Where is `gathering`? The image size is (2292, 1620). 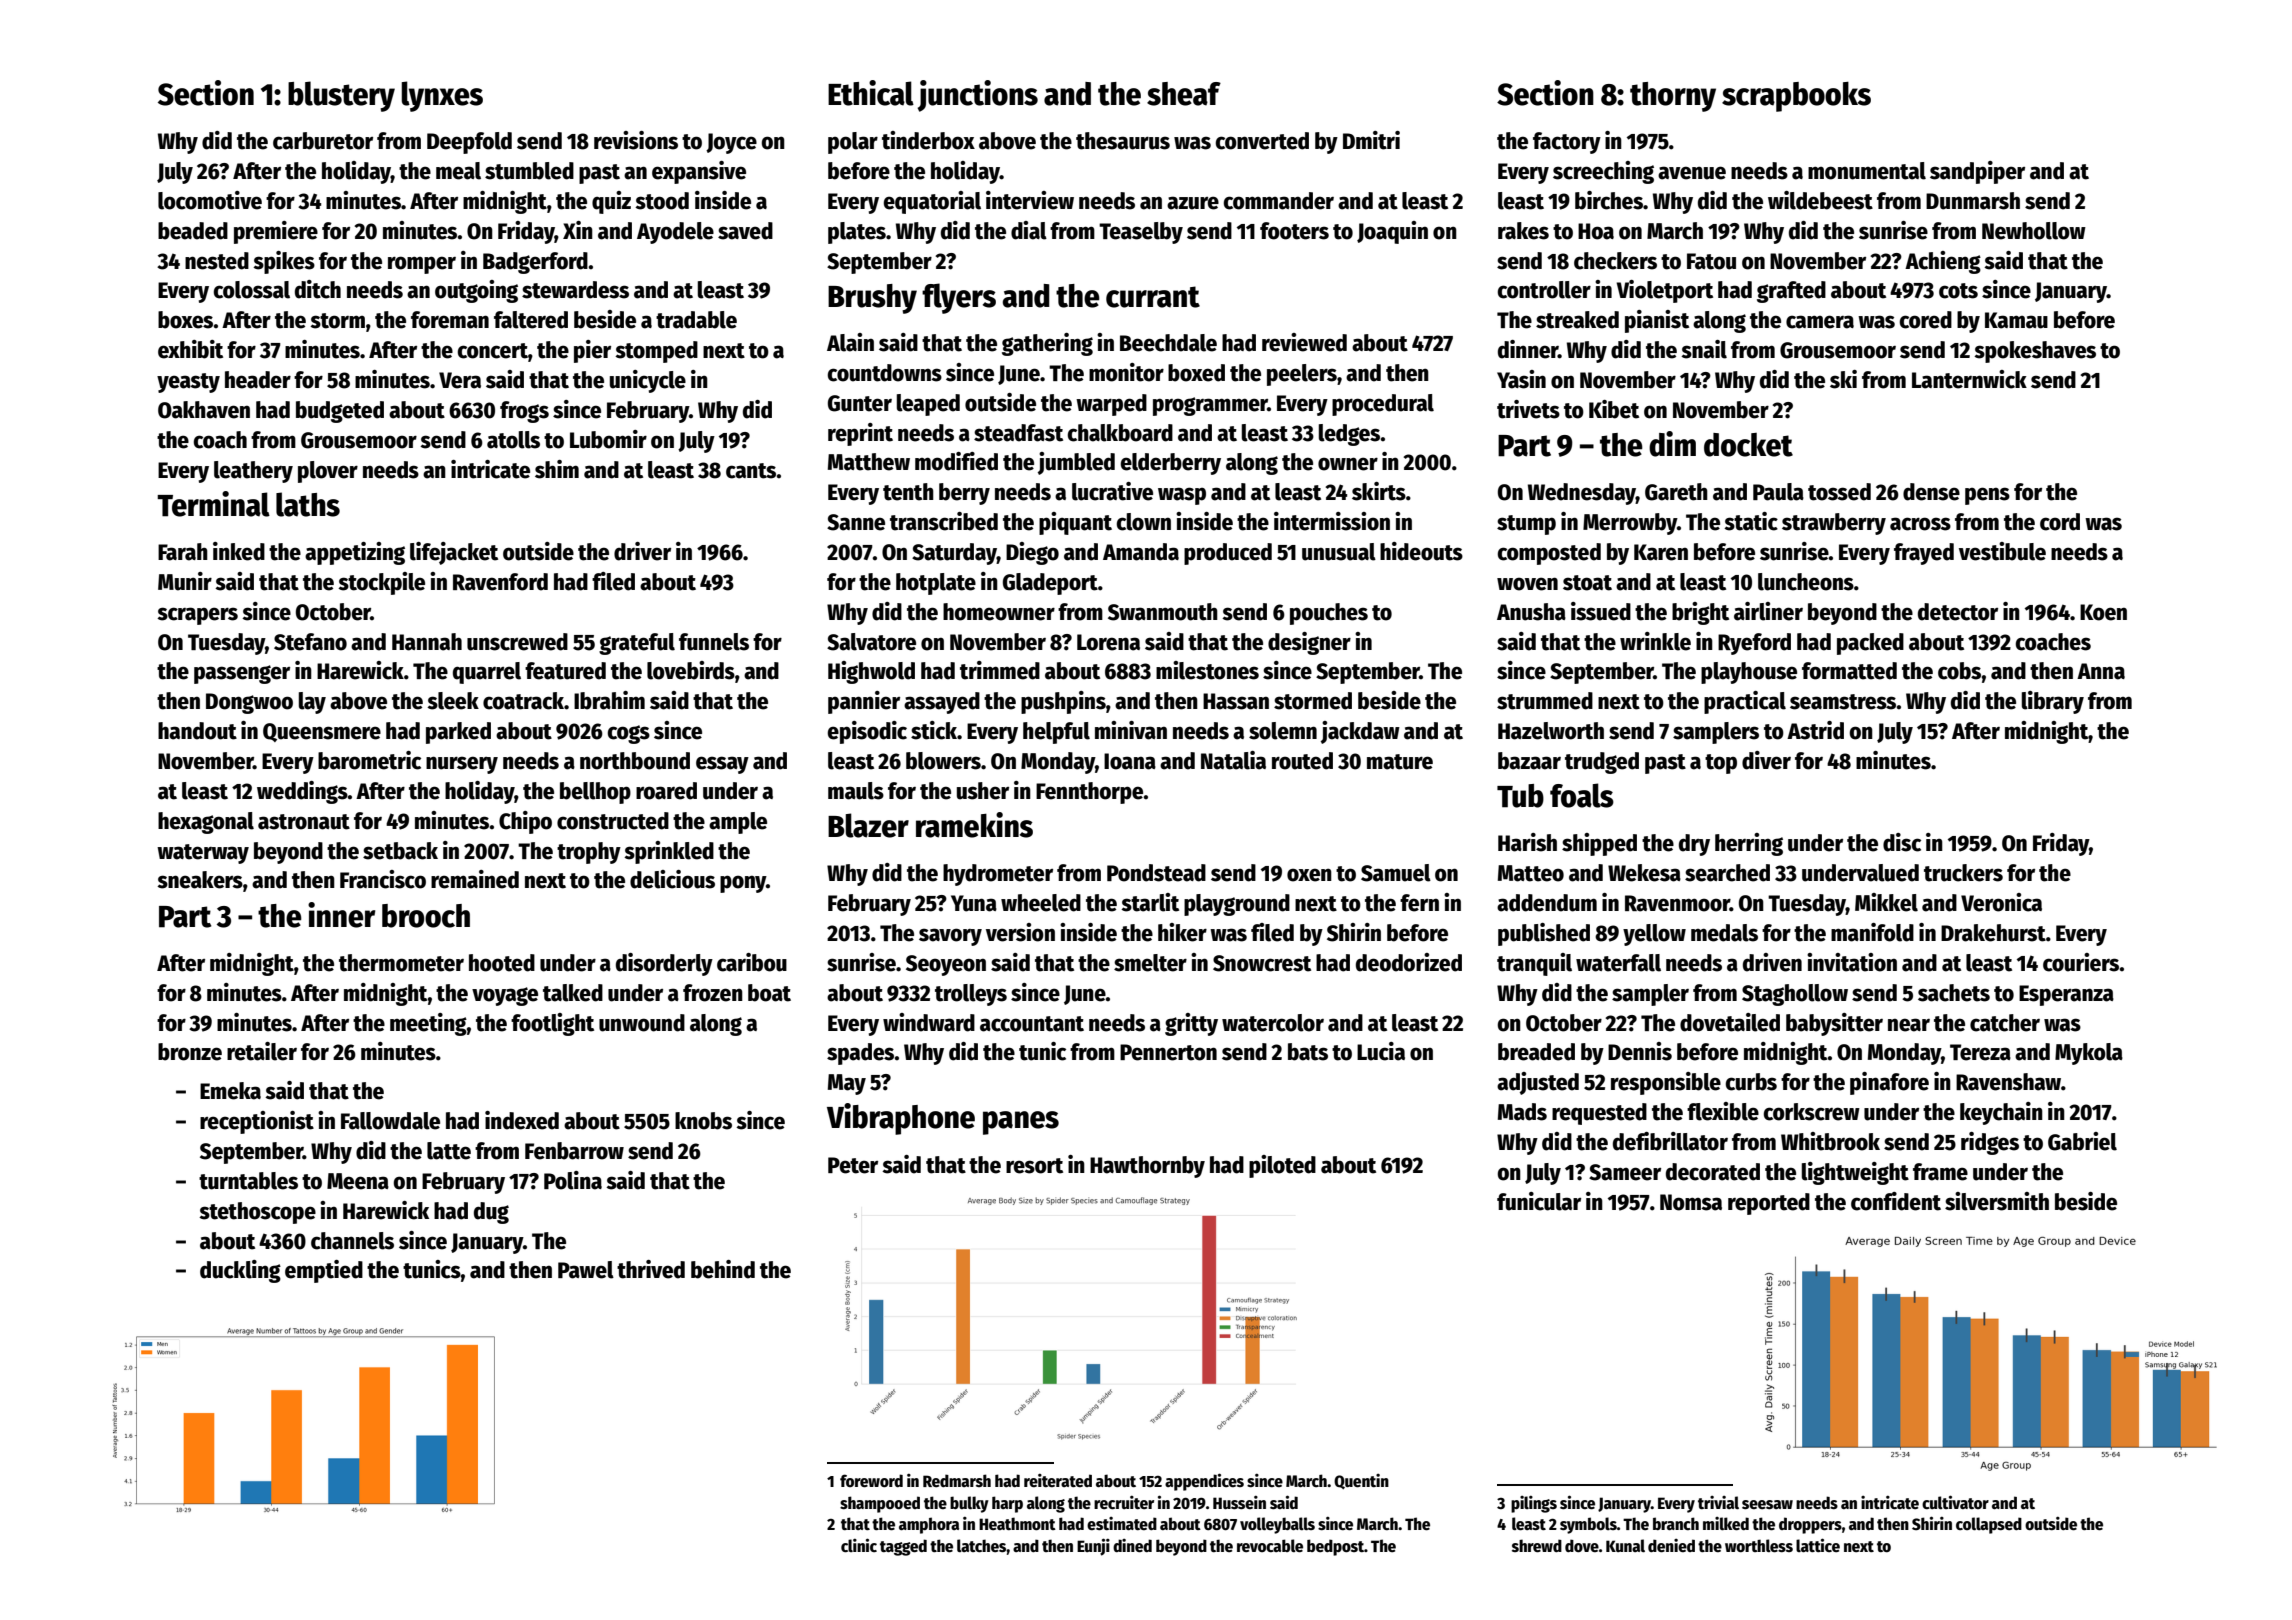 gathering is located at coordinates (1047, 344).
